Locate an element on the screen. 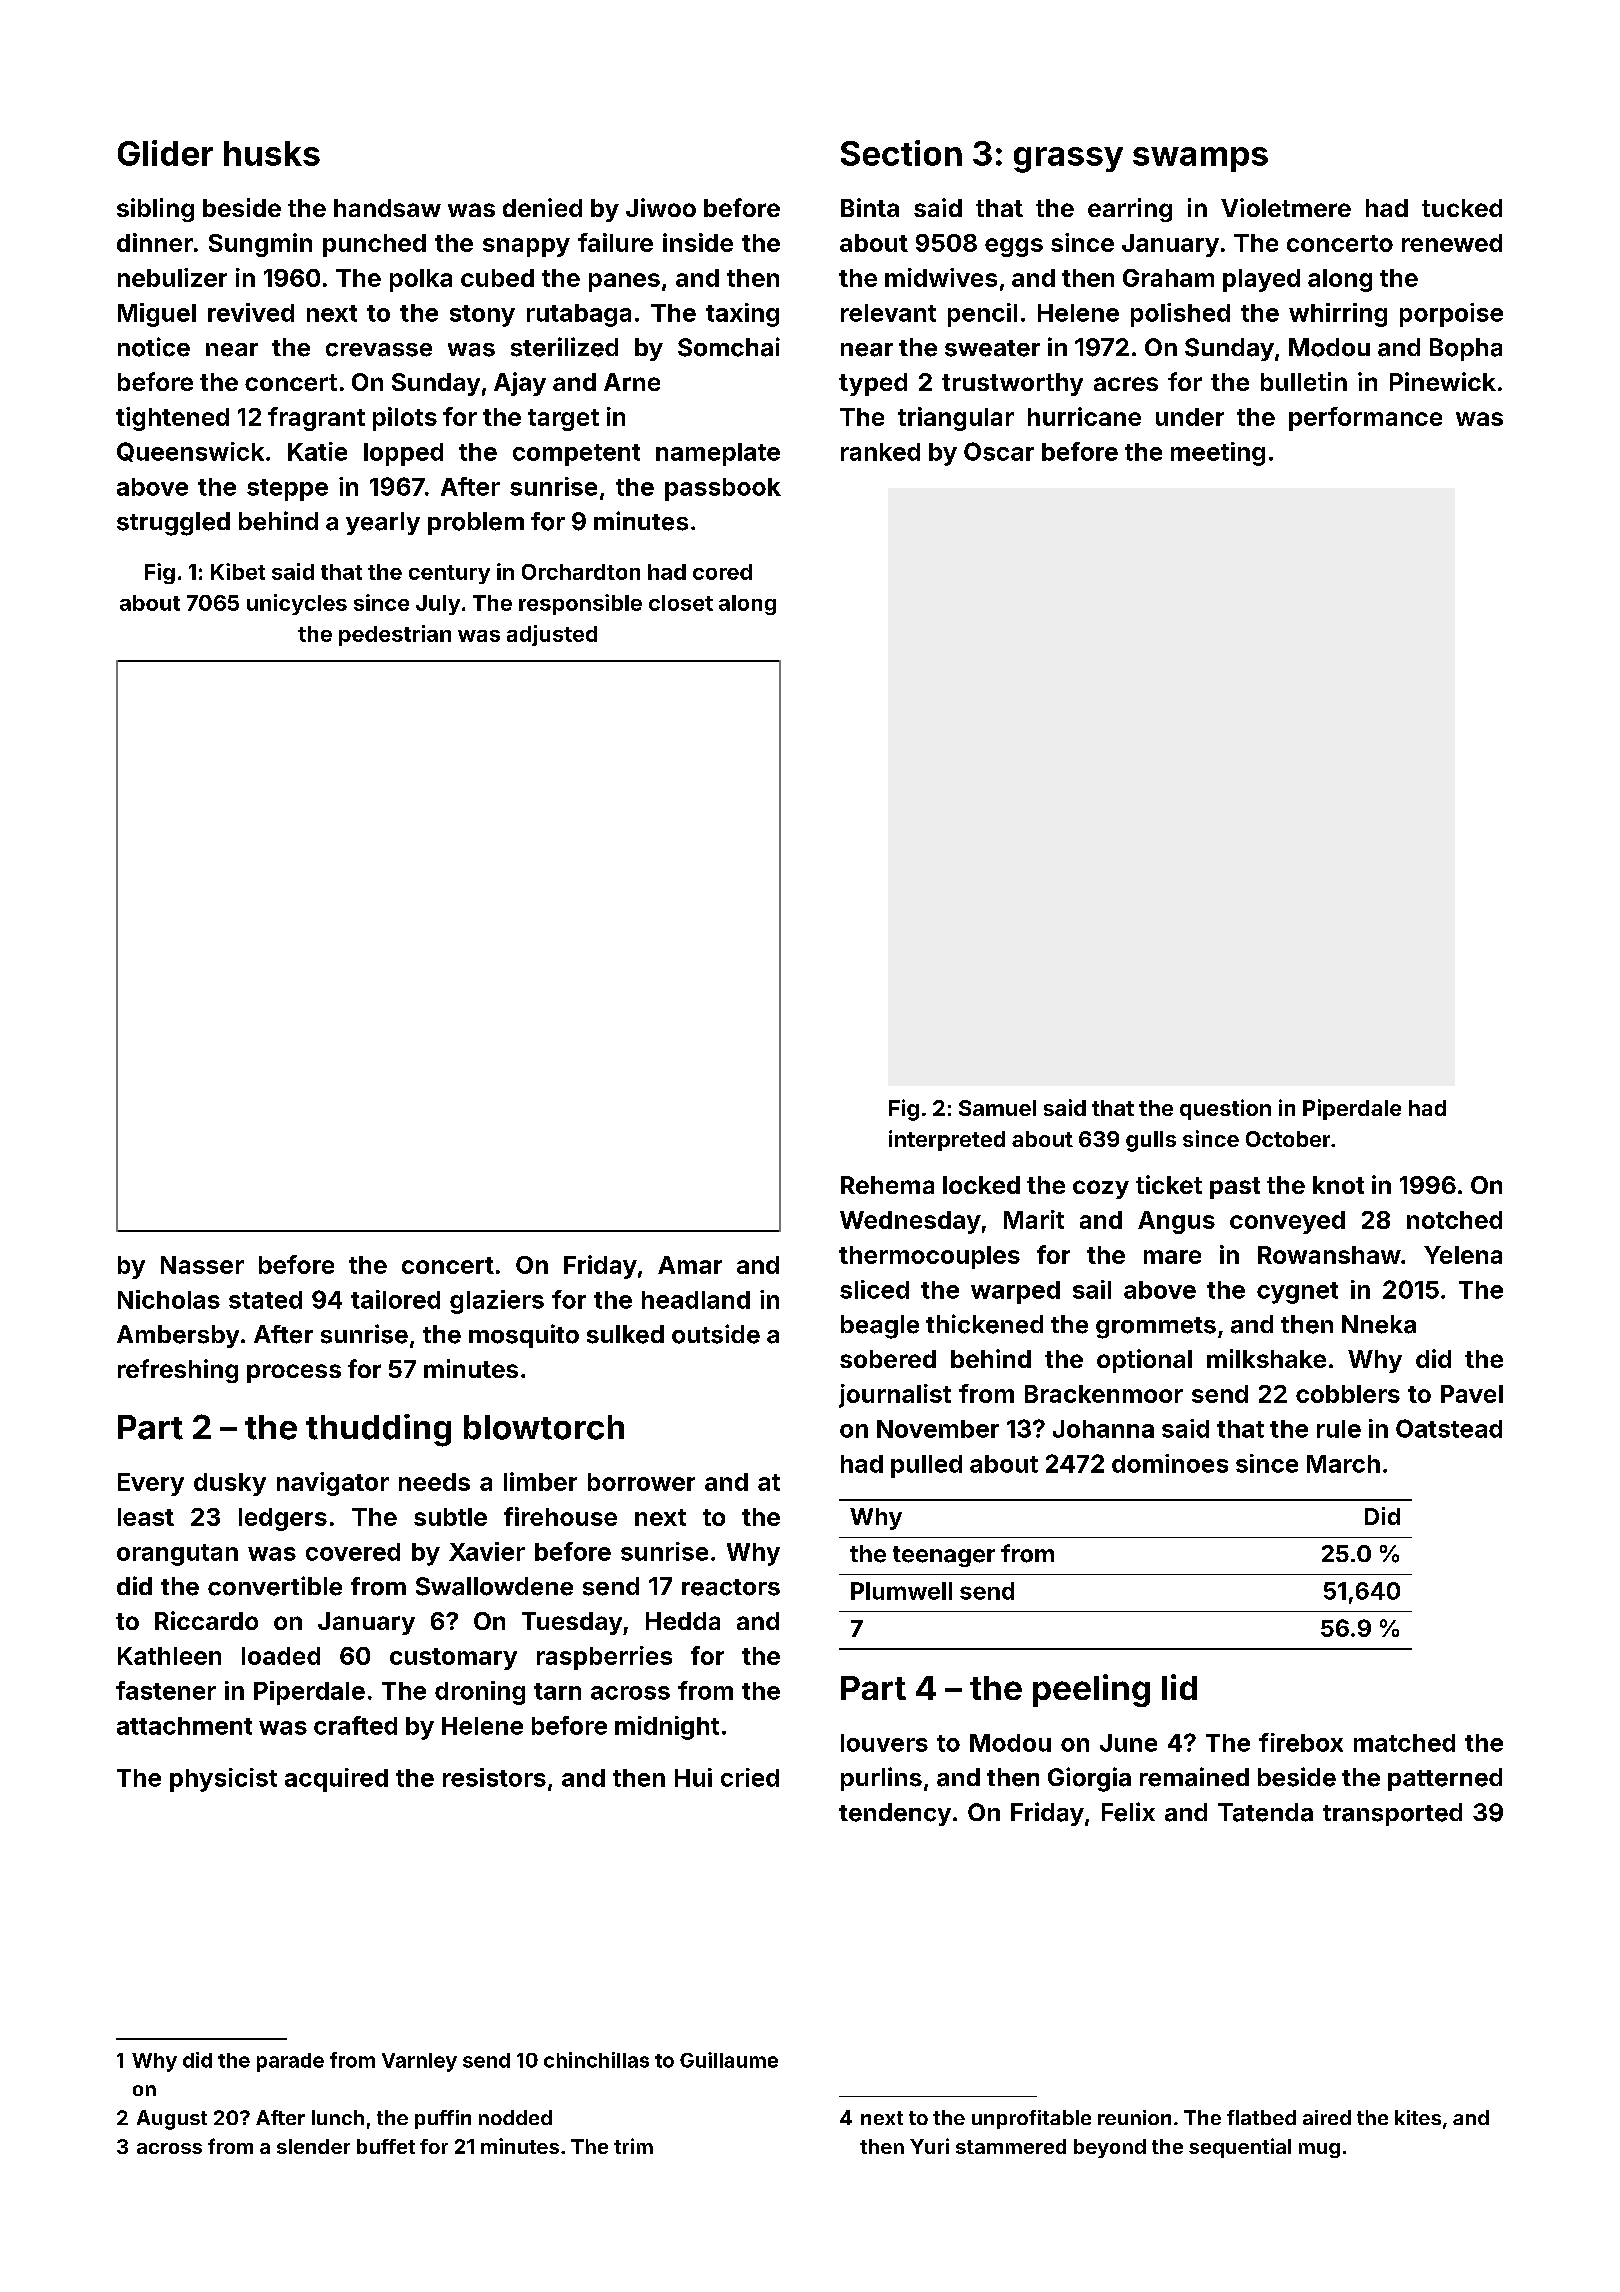 The height and width of the screenshot is (2292, 1620). Guillaume is located at coordinates (729, 2060).
